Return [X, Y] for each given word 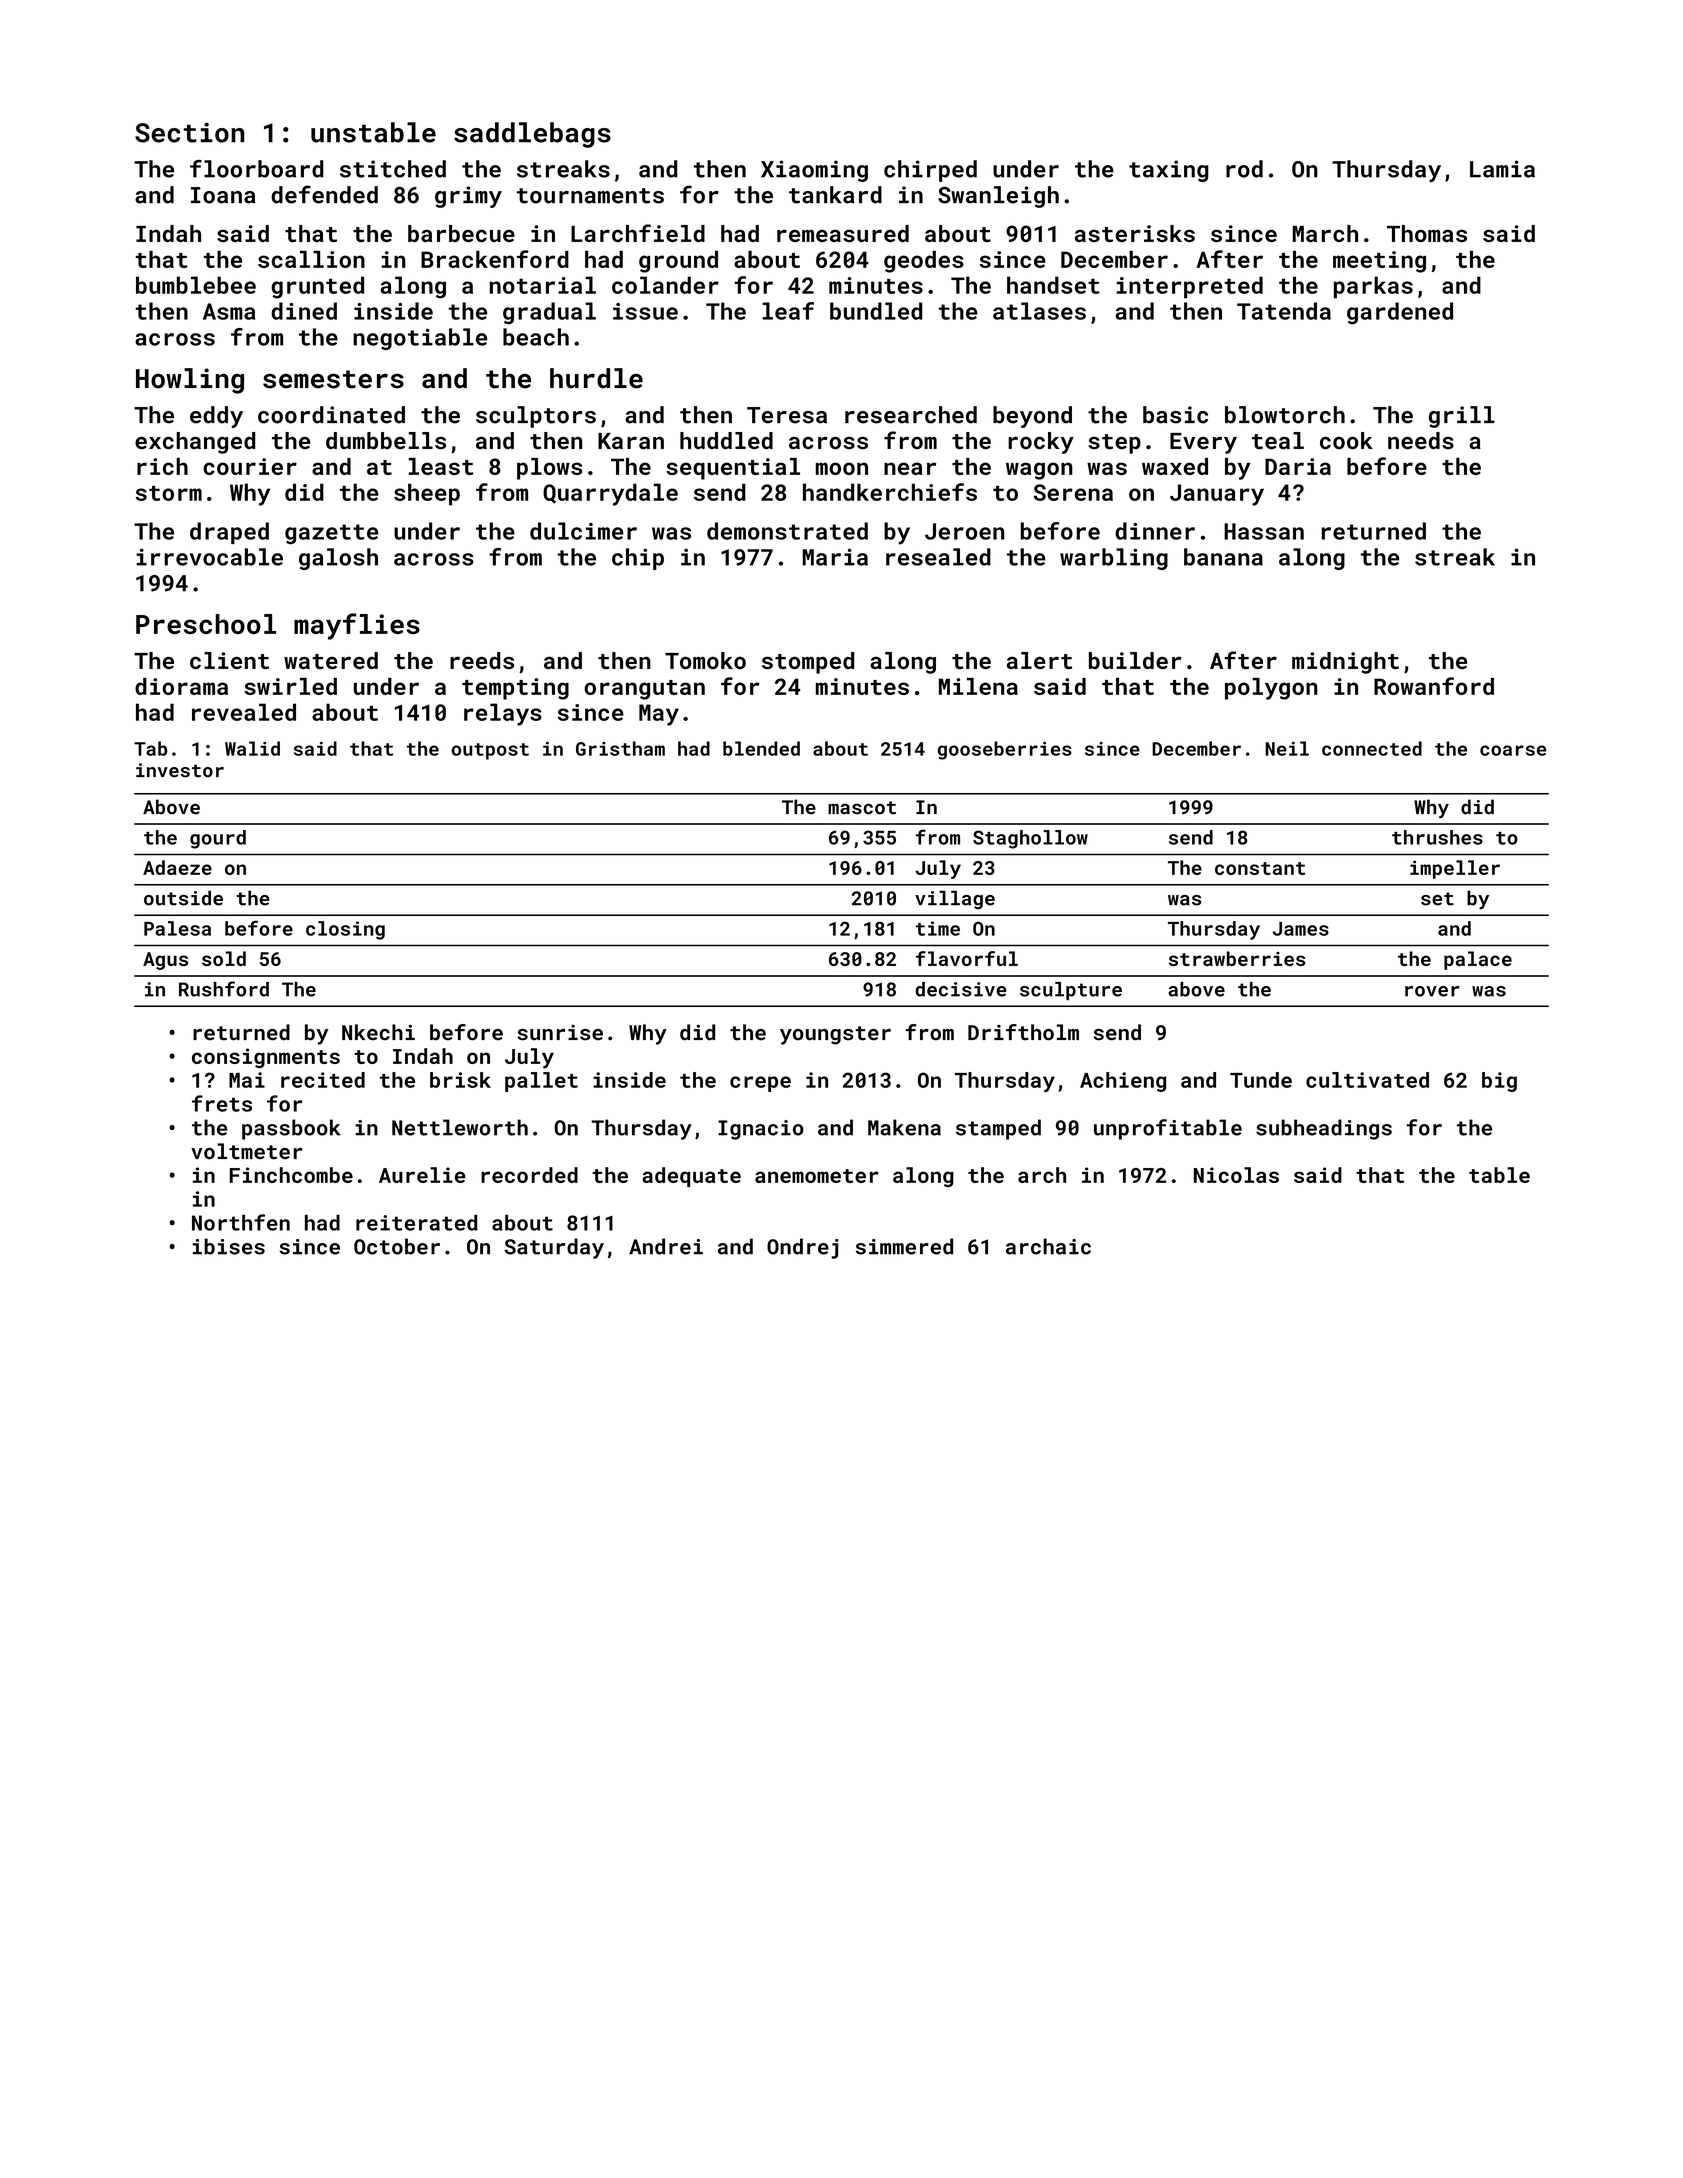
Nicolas [1236, 1175]
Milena [978, 686]
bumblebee [196, 285]
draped [229, 533]
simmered [904, 1246]
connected [1372, 748]
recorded [529, 1175]
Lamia [1502, 169]
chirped [930, 171]
